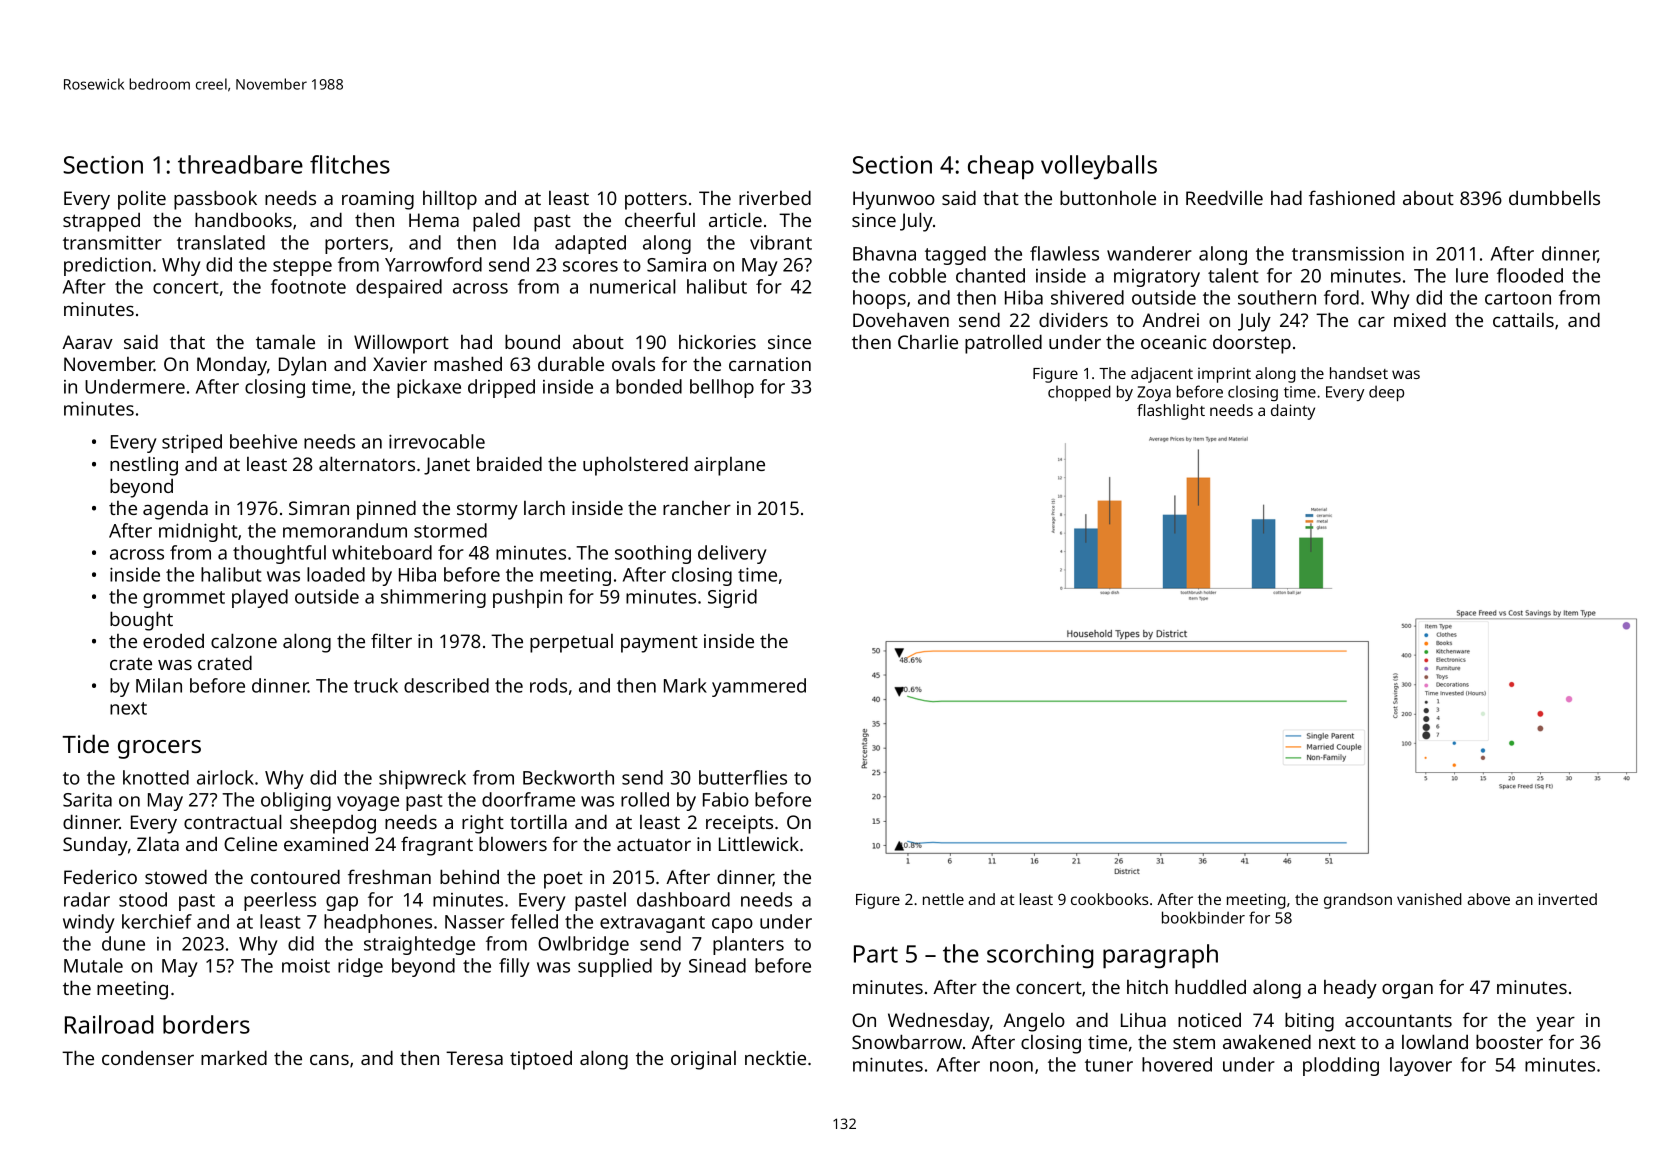 Image resolution: width=1664 pixels, height=1176 pixels. What do you see at coordinates (732, 554) in the image?
I see `delivery` at bounding box center [732, 554].
